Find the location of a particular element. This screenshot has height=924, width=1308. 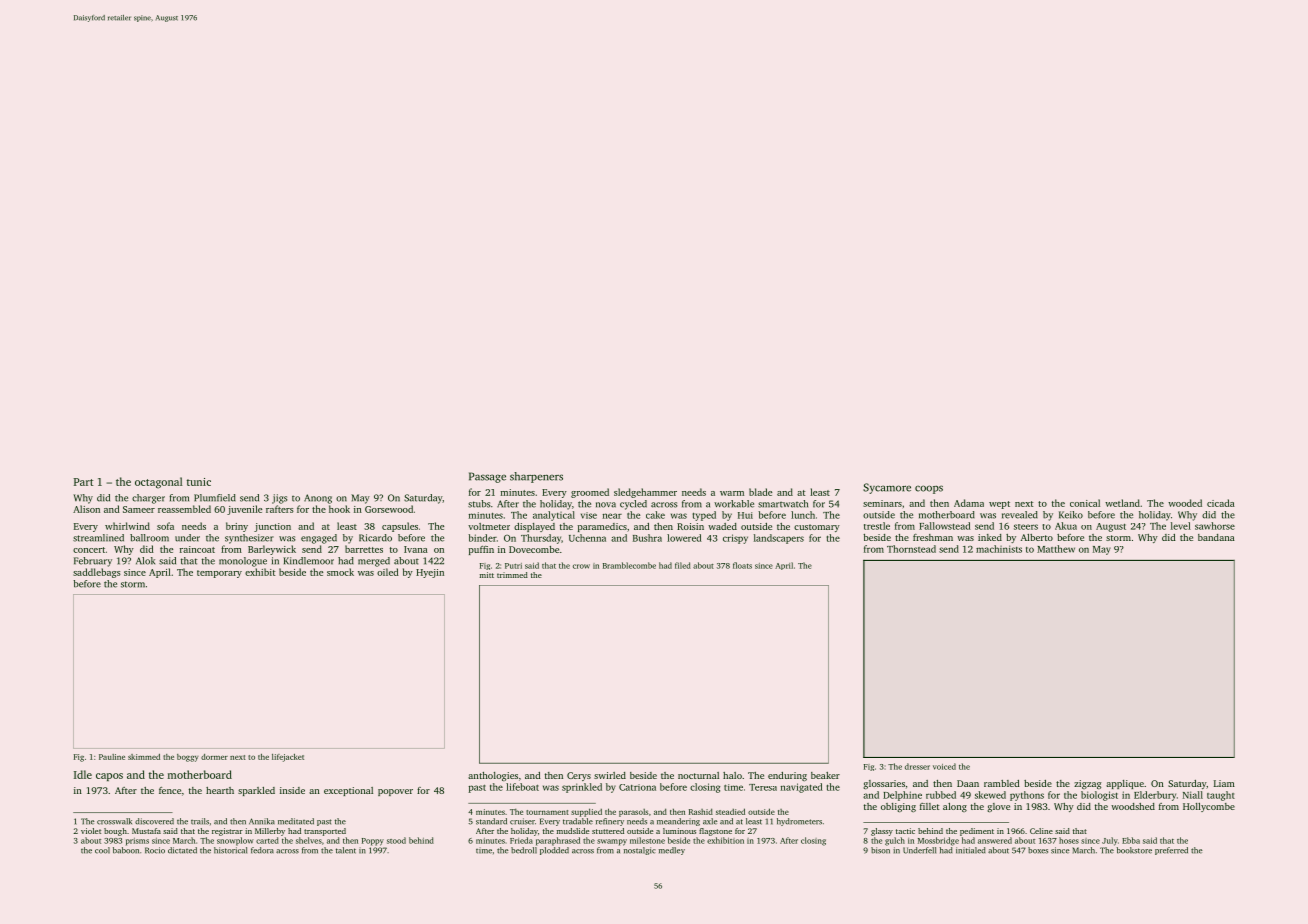

meditated is located at coordinates (296, 821).
